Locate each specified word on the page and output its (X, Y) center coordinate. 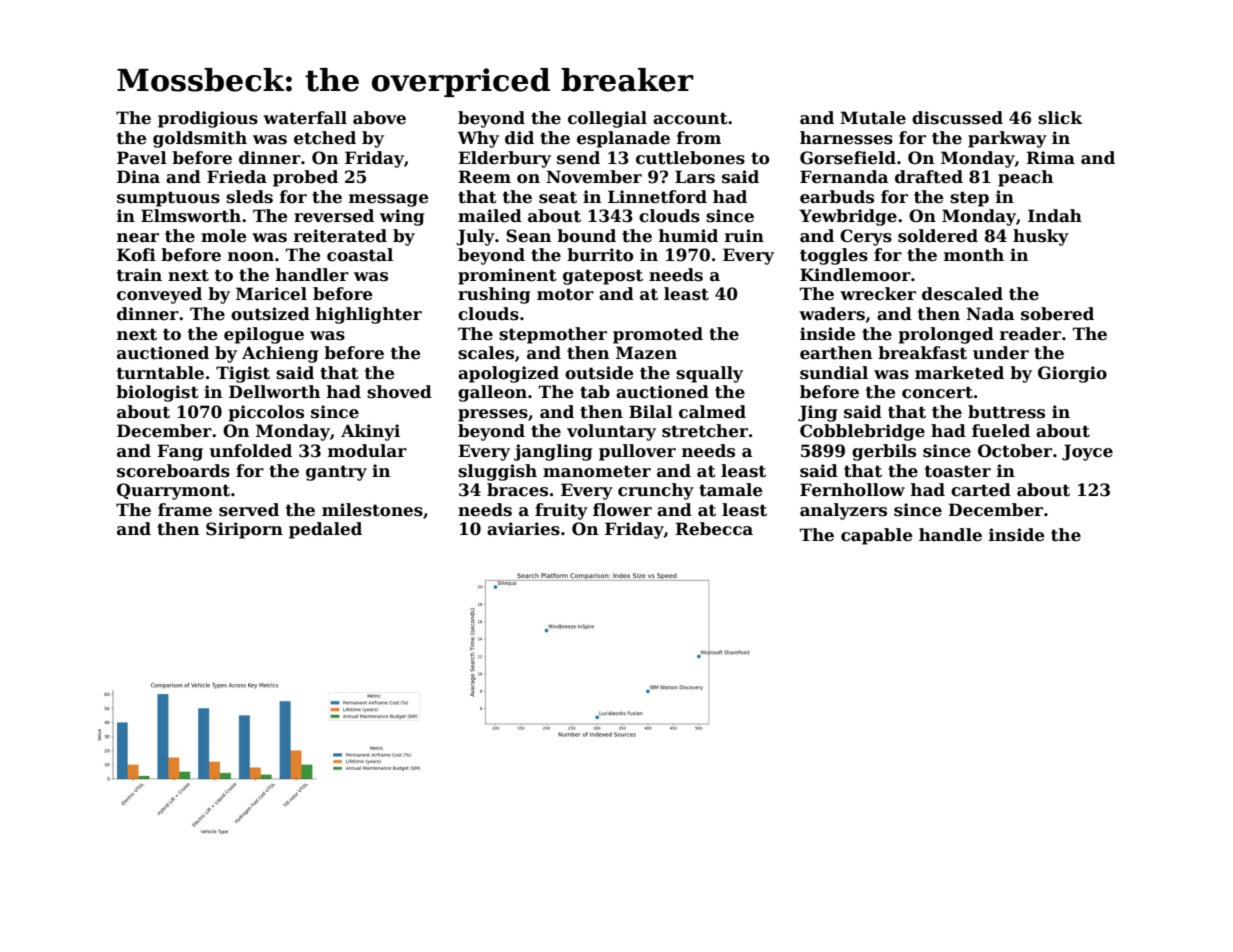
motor (565, 294)
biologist (157, 393)
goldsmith (200, 139)
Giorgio (1072, 374)
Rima (1050, 158)
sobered (1057, 314)
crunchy (656, 491)
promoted (658, 335)
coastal (360, 255)
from (699, 138)
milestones (372, 510)
